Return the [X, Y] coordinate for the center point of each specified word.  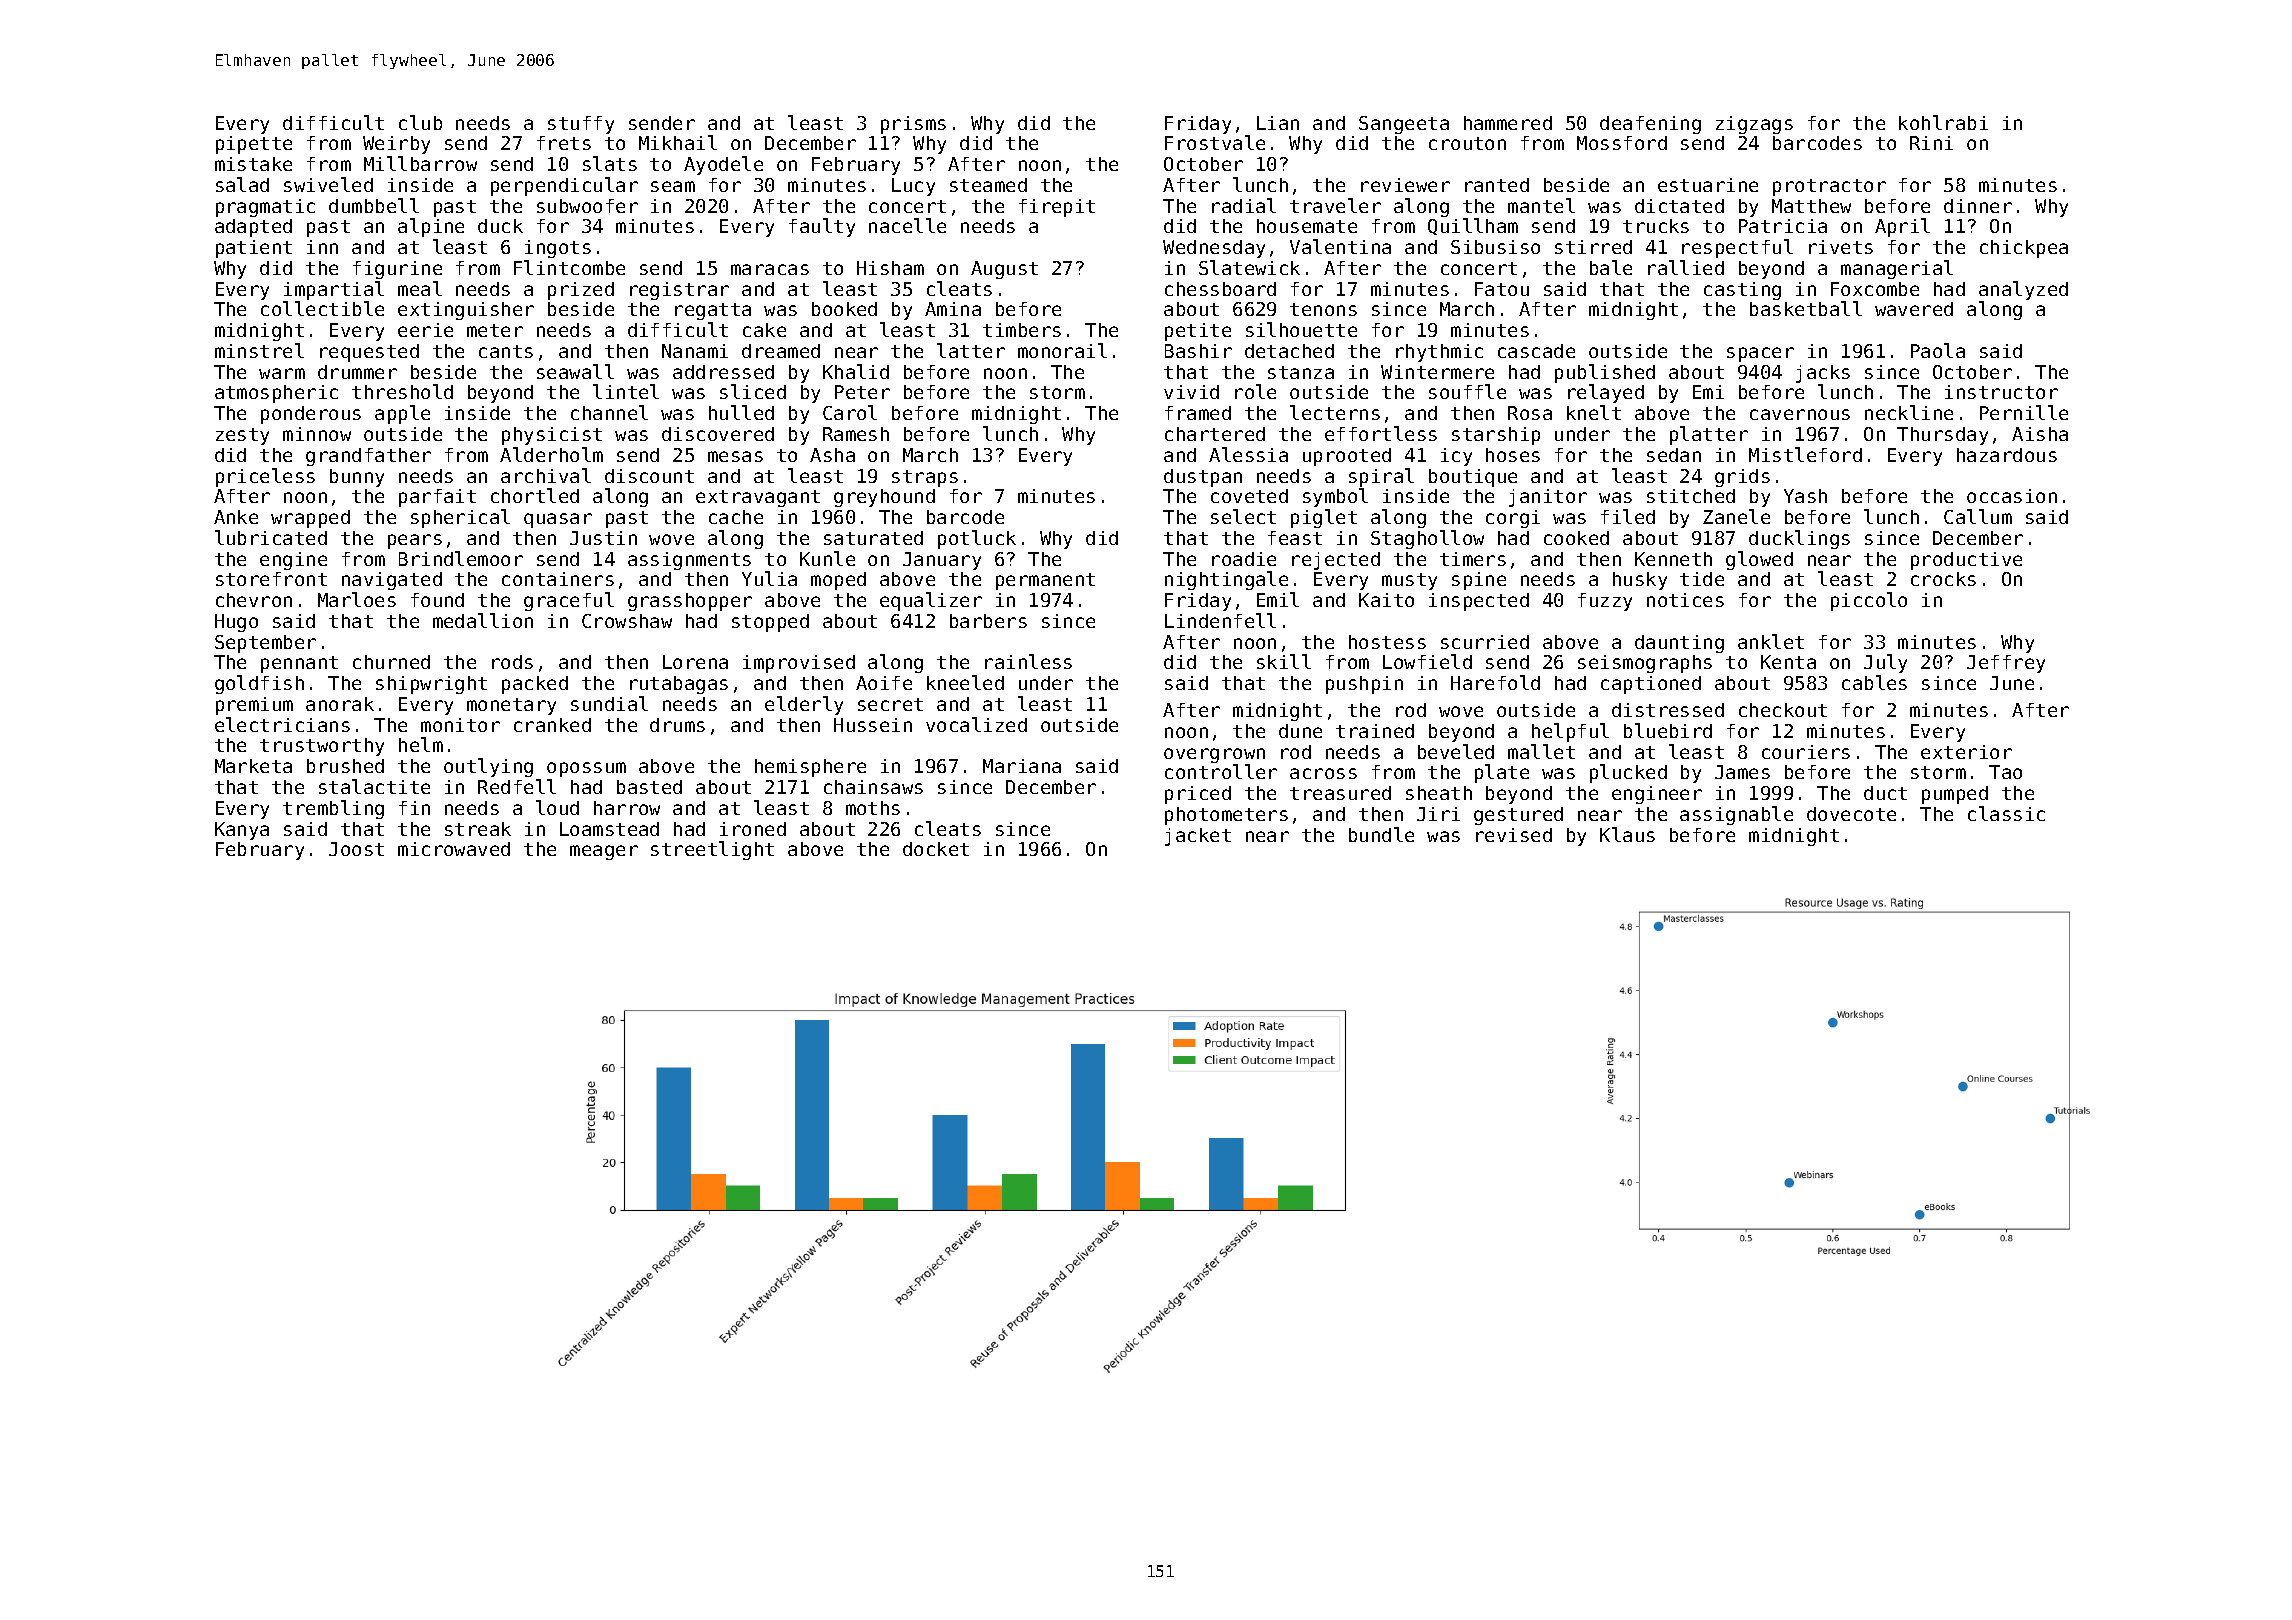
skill [1284, 661]
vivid [1191, 392]
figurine [397, 270]
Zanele [1736, 516]
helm [421, 744]
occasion [2012, 496]
